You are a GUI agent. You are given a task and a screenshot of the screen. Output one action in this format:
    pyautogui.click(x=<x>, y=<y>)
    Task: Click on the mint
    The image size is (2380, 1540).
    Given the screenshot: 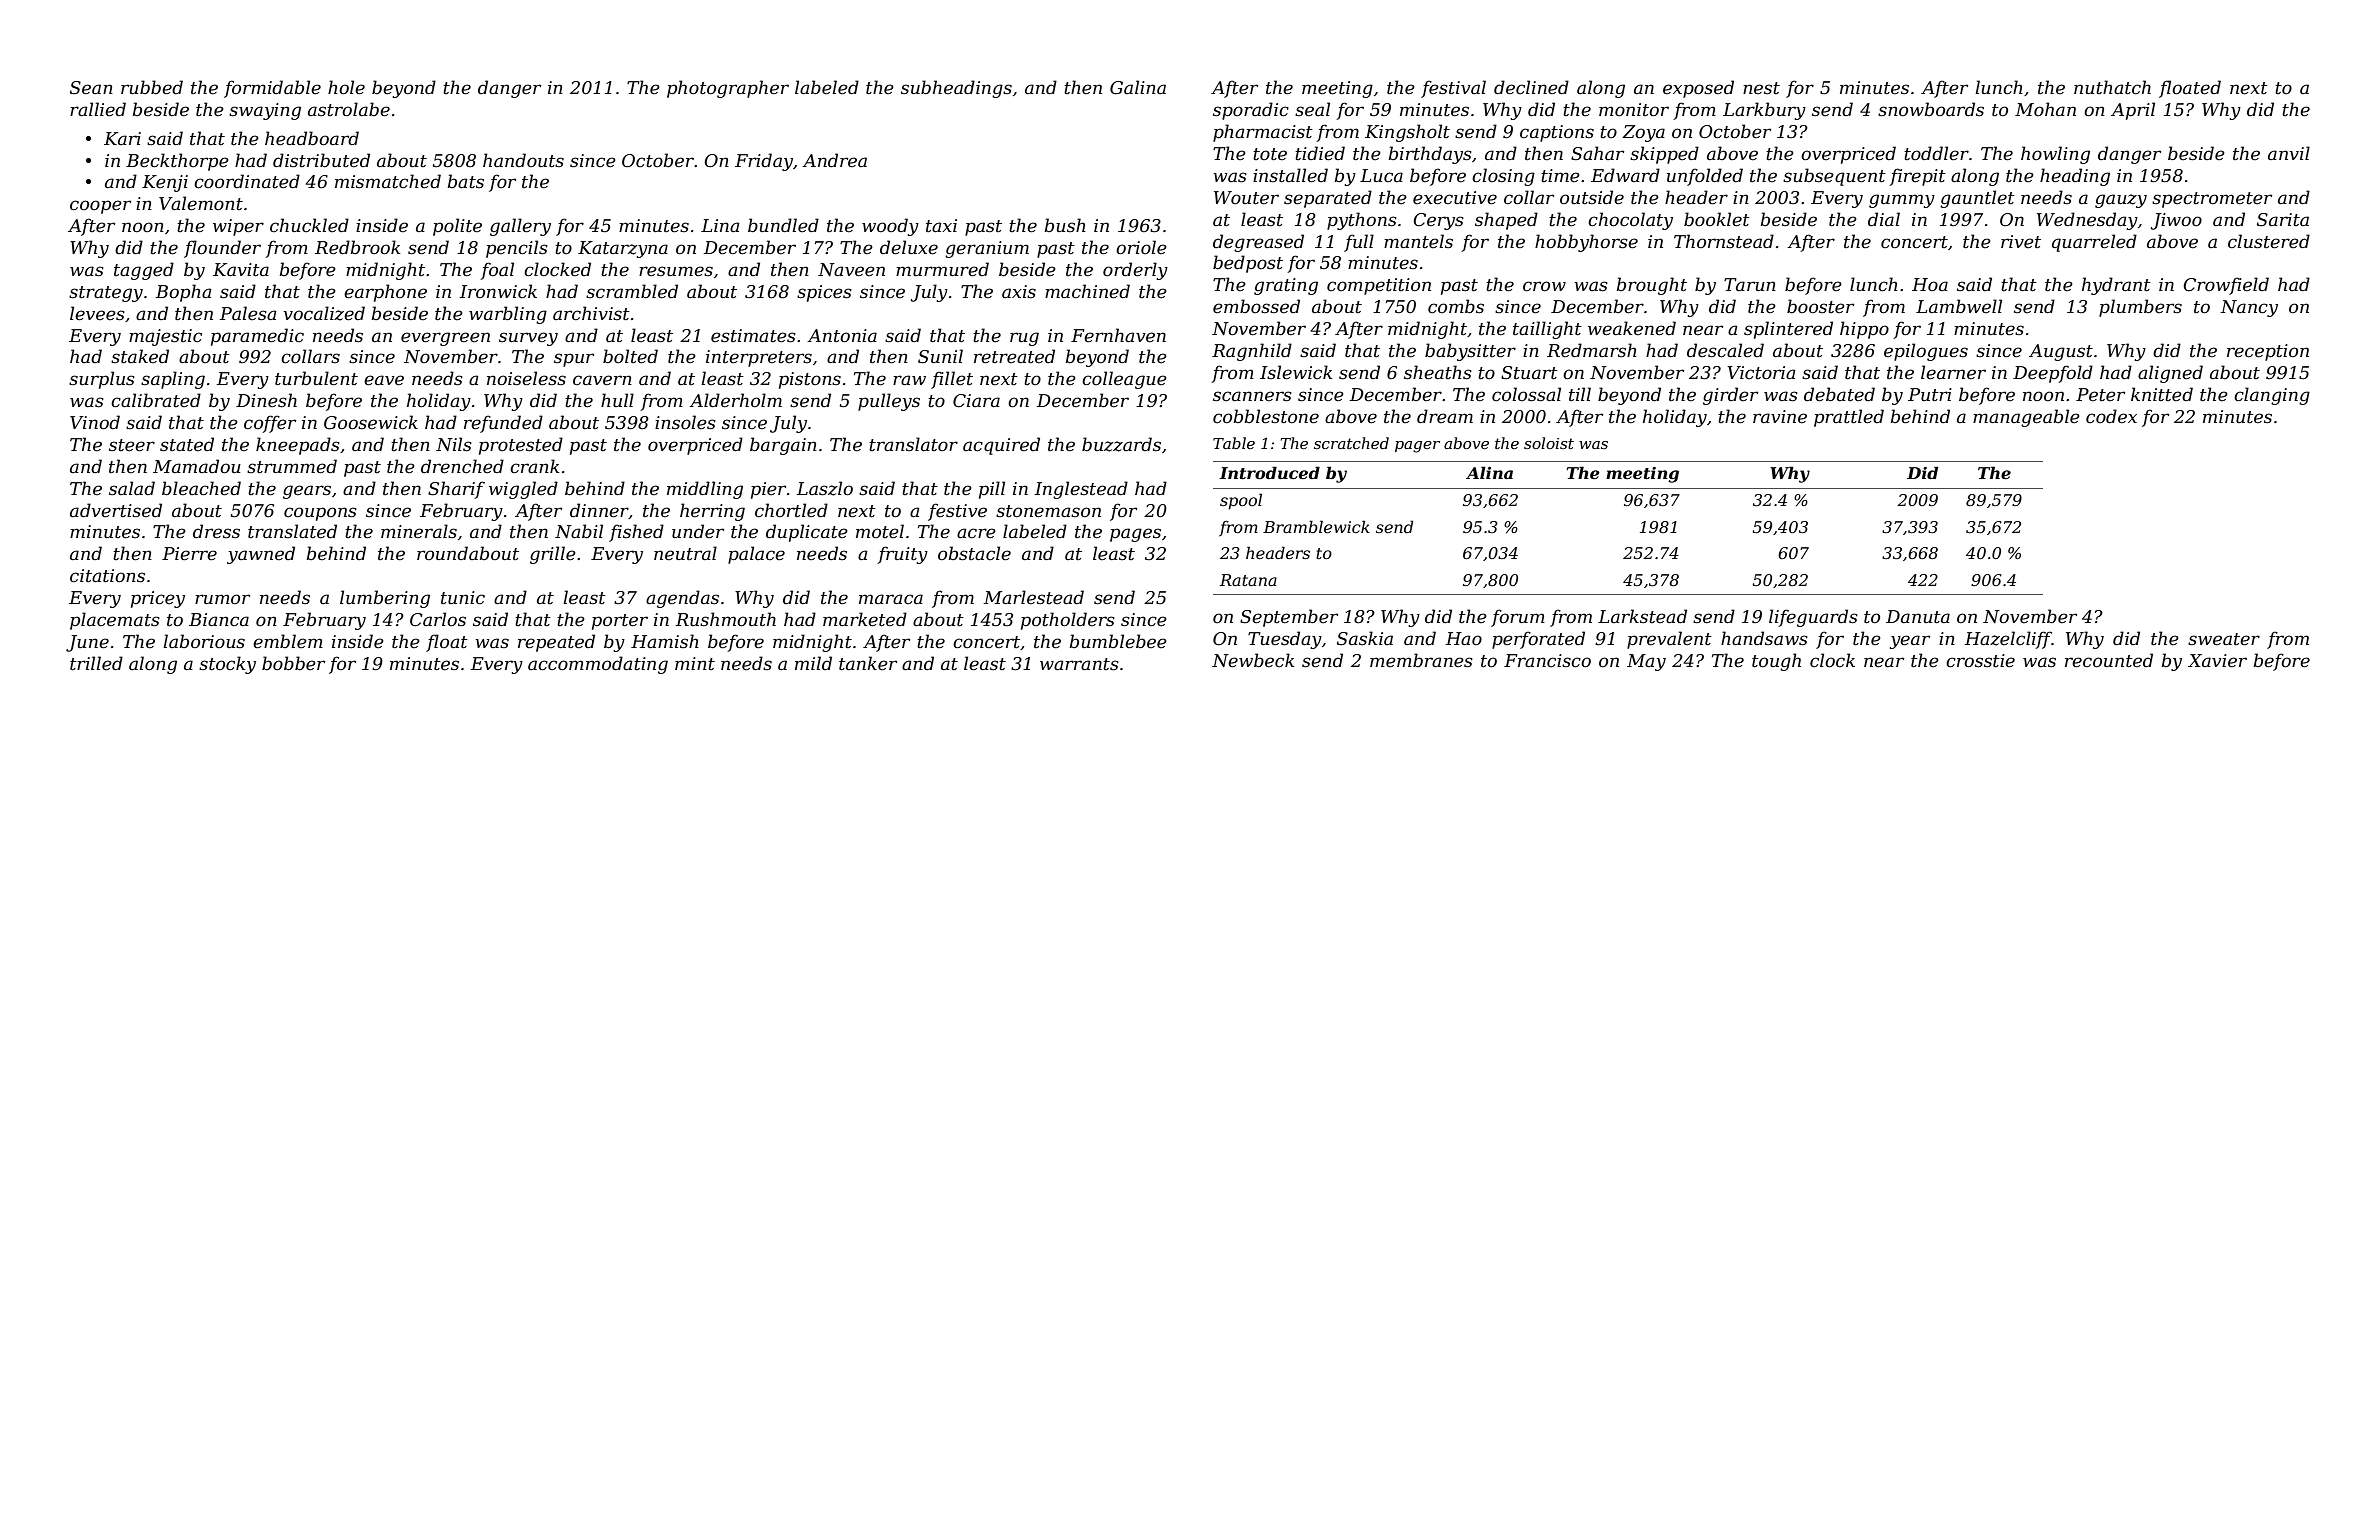 What is the action you would take?
    pyautogui.click(x=695, y=663)
